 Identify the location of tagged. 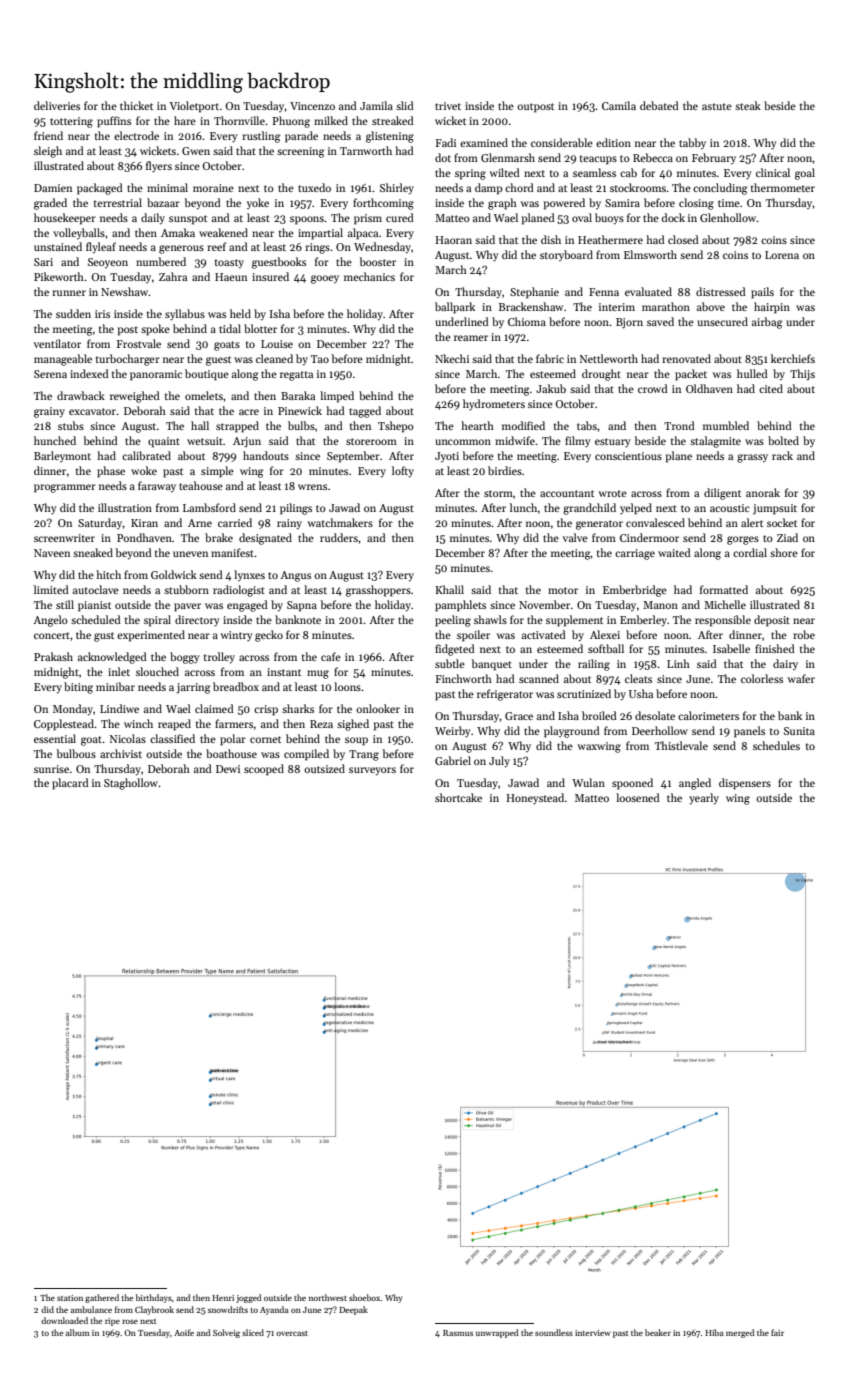
(365, 412).
